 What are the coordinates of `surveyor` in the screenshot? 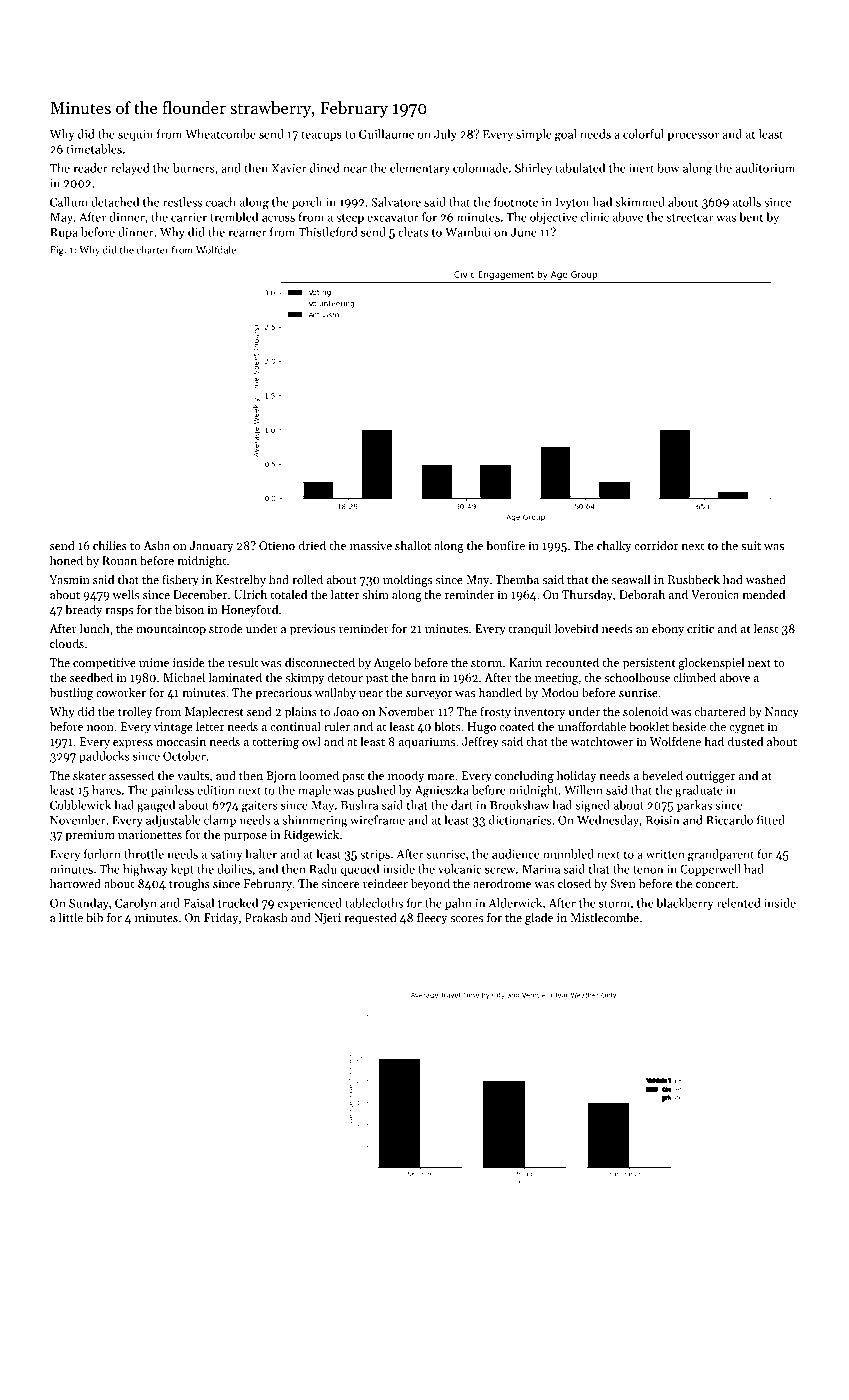 It's located at (429, 695).
